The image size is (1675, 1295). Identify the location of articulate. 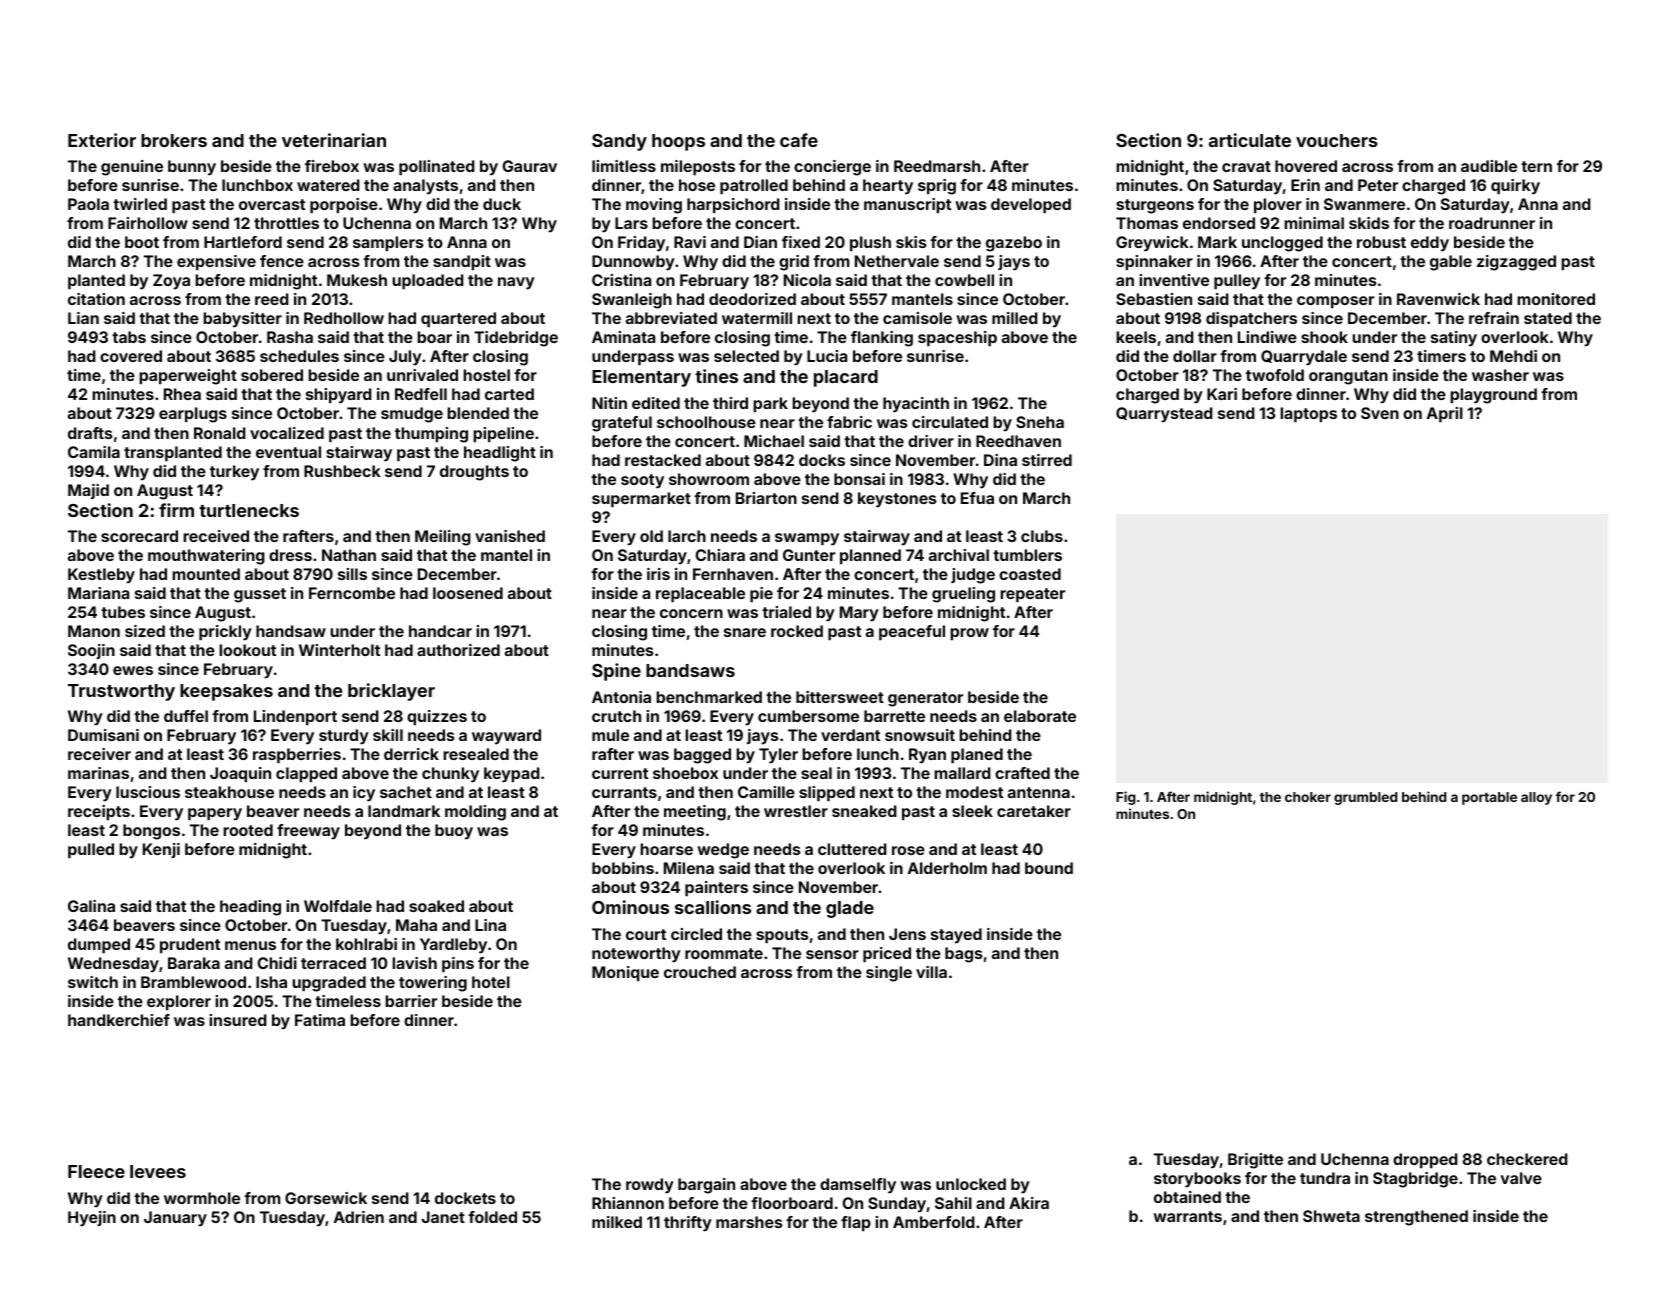
(1250, 140).
